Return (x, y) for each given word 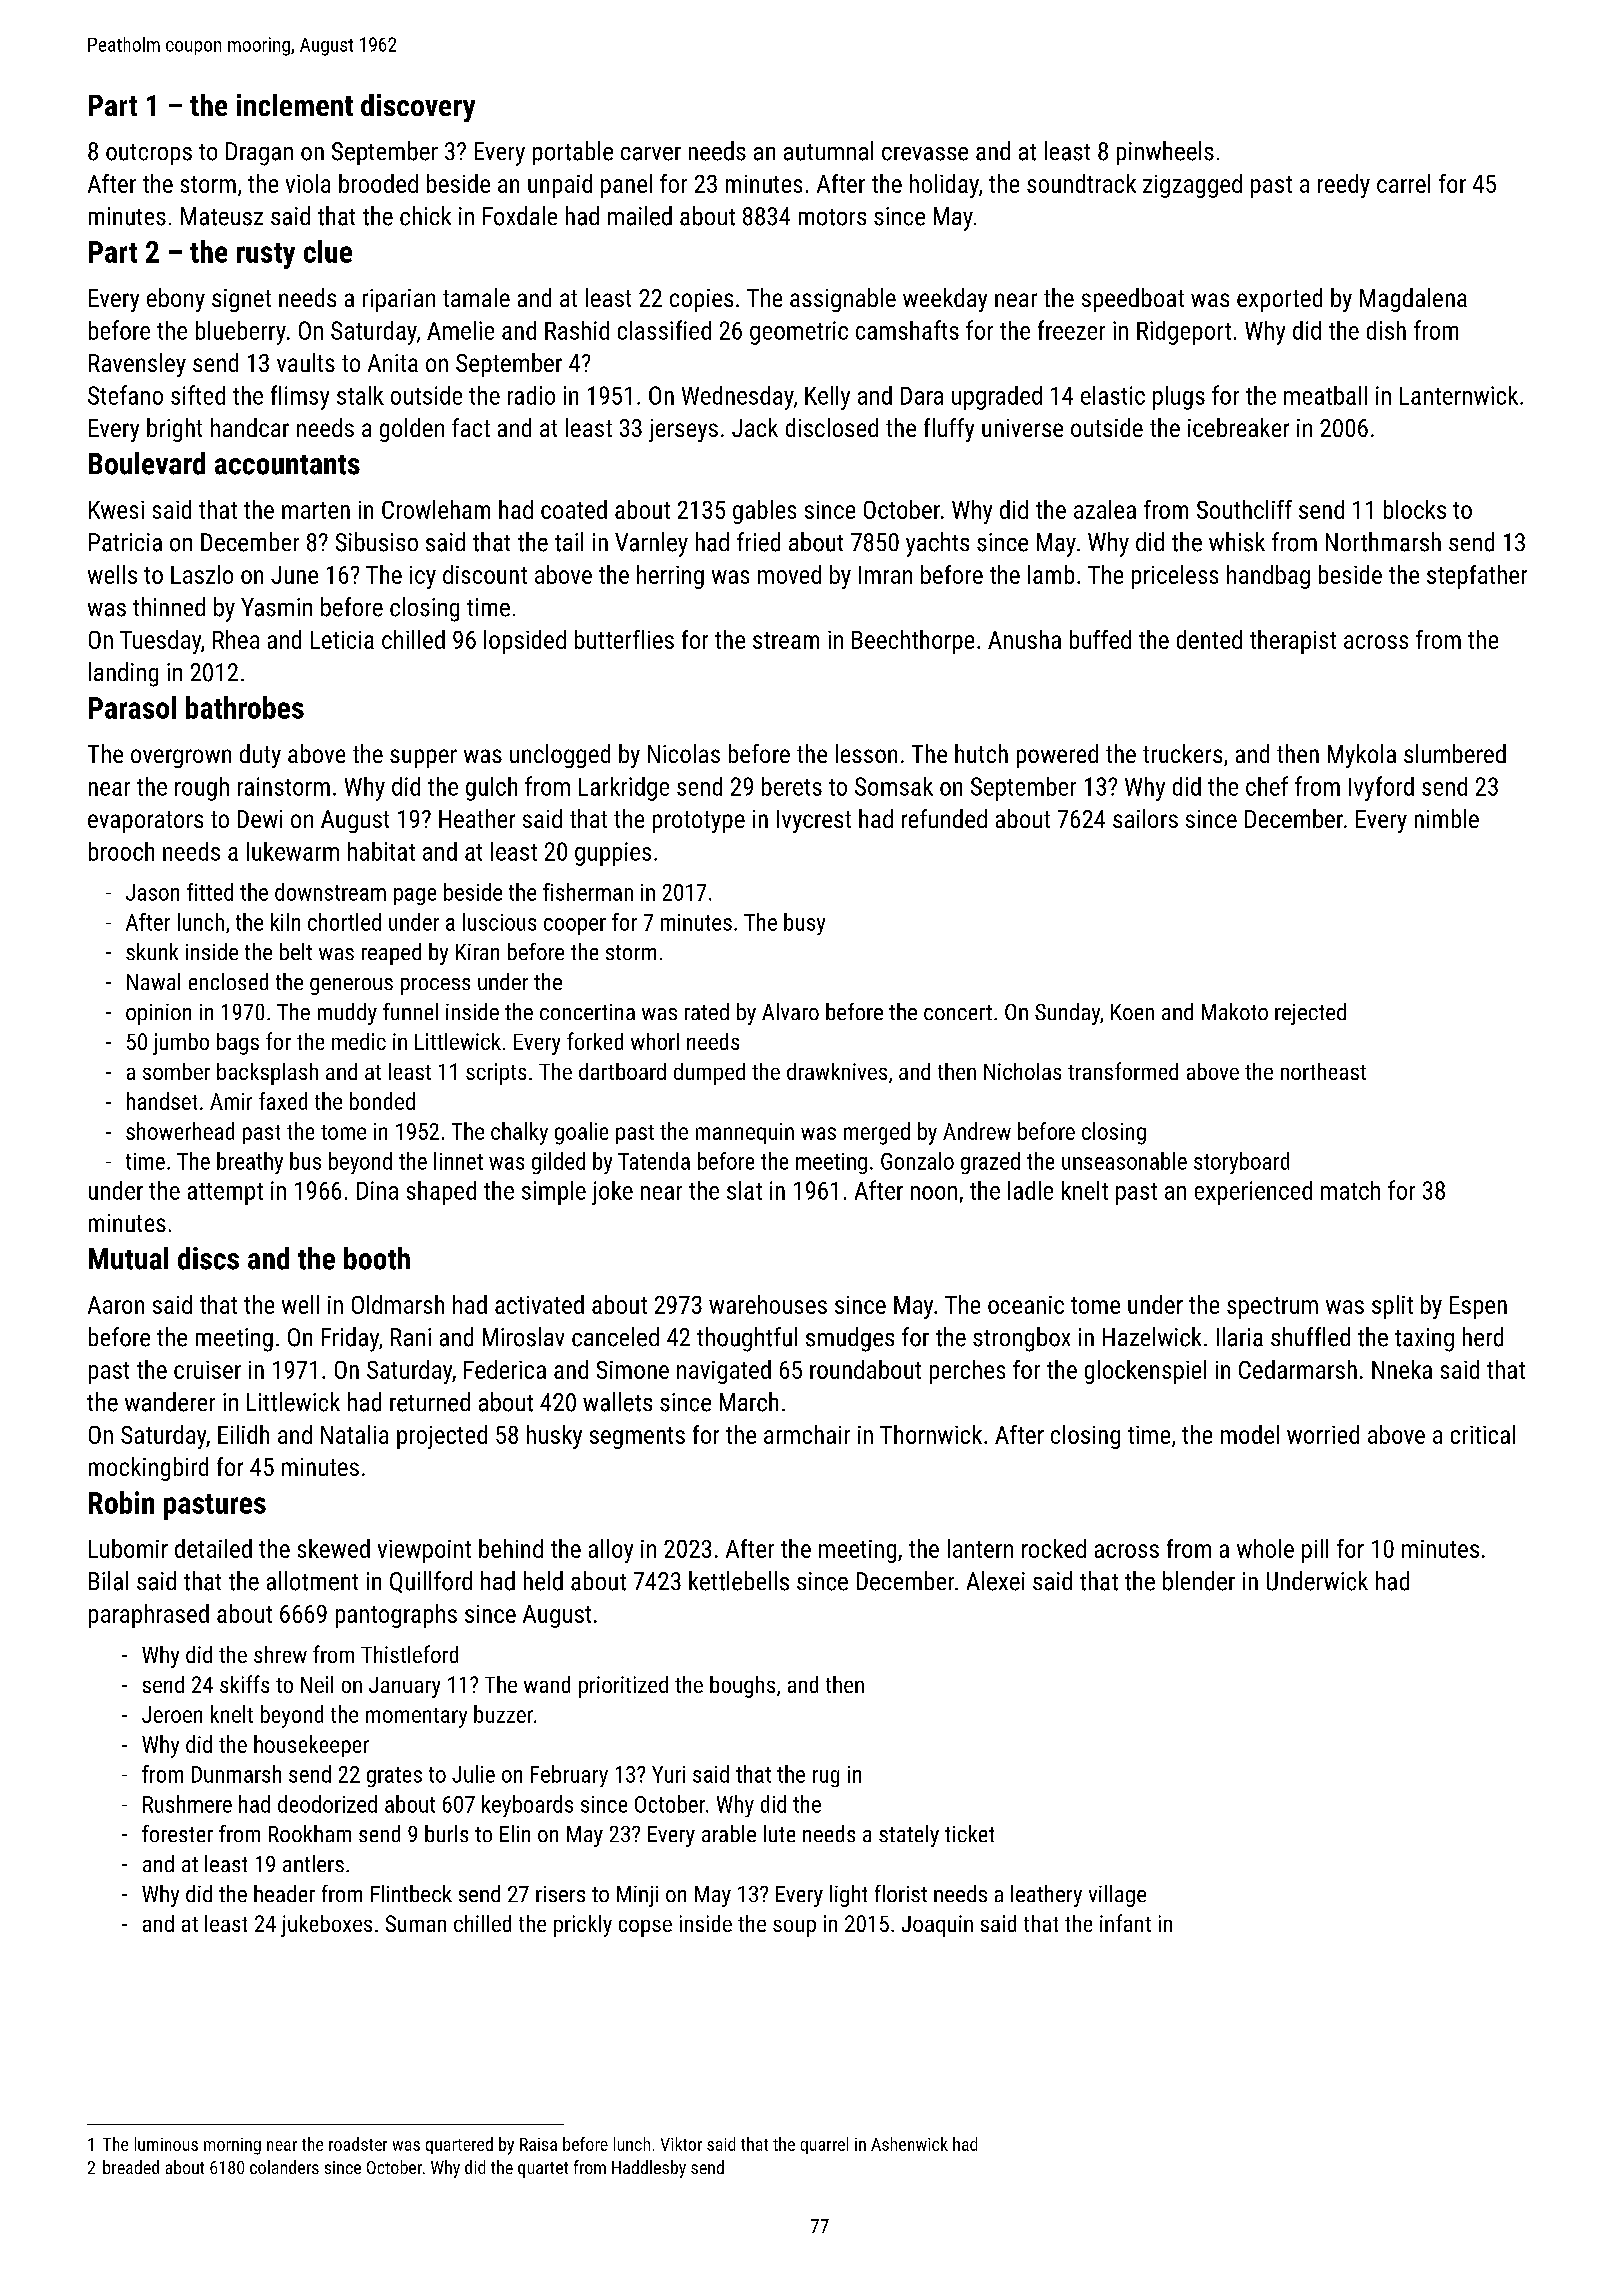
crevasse (925, 154)
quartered (459, 2145)
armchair (807, 1434)
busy (804, 924)
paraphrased (149, 1616)
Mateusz (222, 216)
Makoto (1235, 1011)
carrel (1403, 183)
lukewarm (293, 851)
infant (1125, 1923)
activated (539, 1304)
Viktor (681, 2144)
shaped (441, 1193)
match (1350, 1190)
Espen (1478, 1307)
